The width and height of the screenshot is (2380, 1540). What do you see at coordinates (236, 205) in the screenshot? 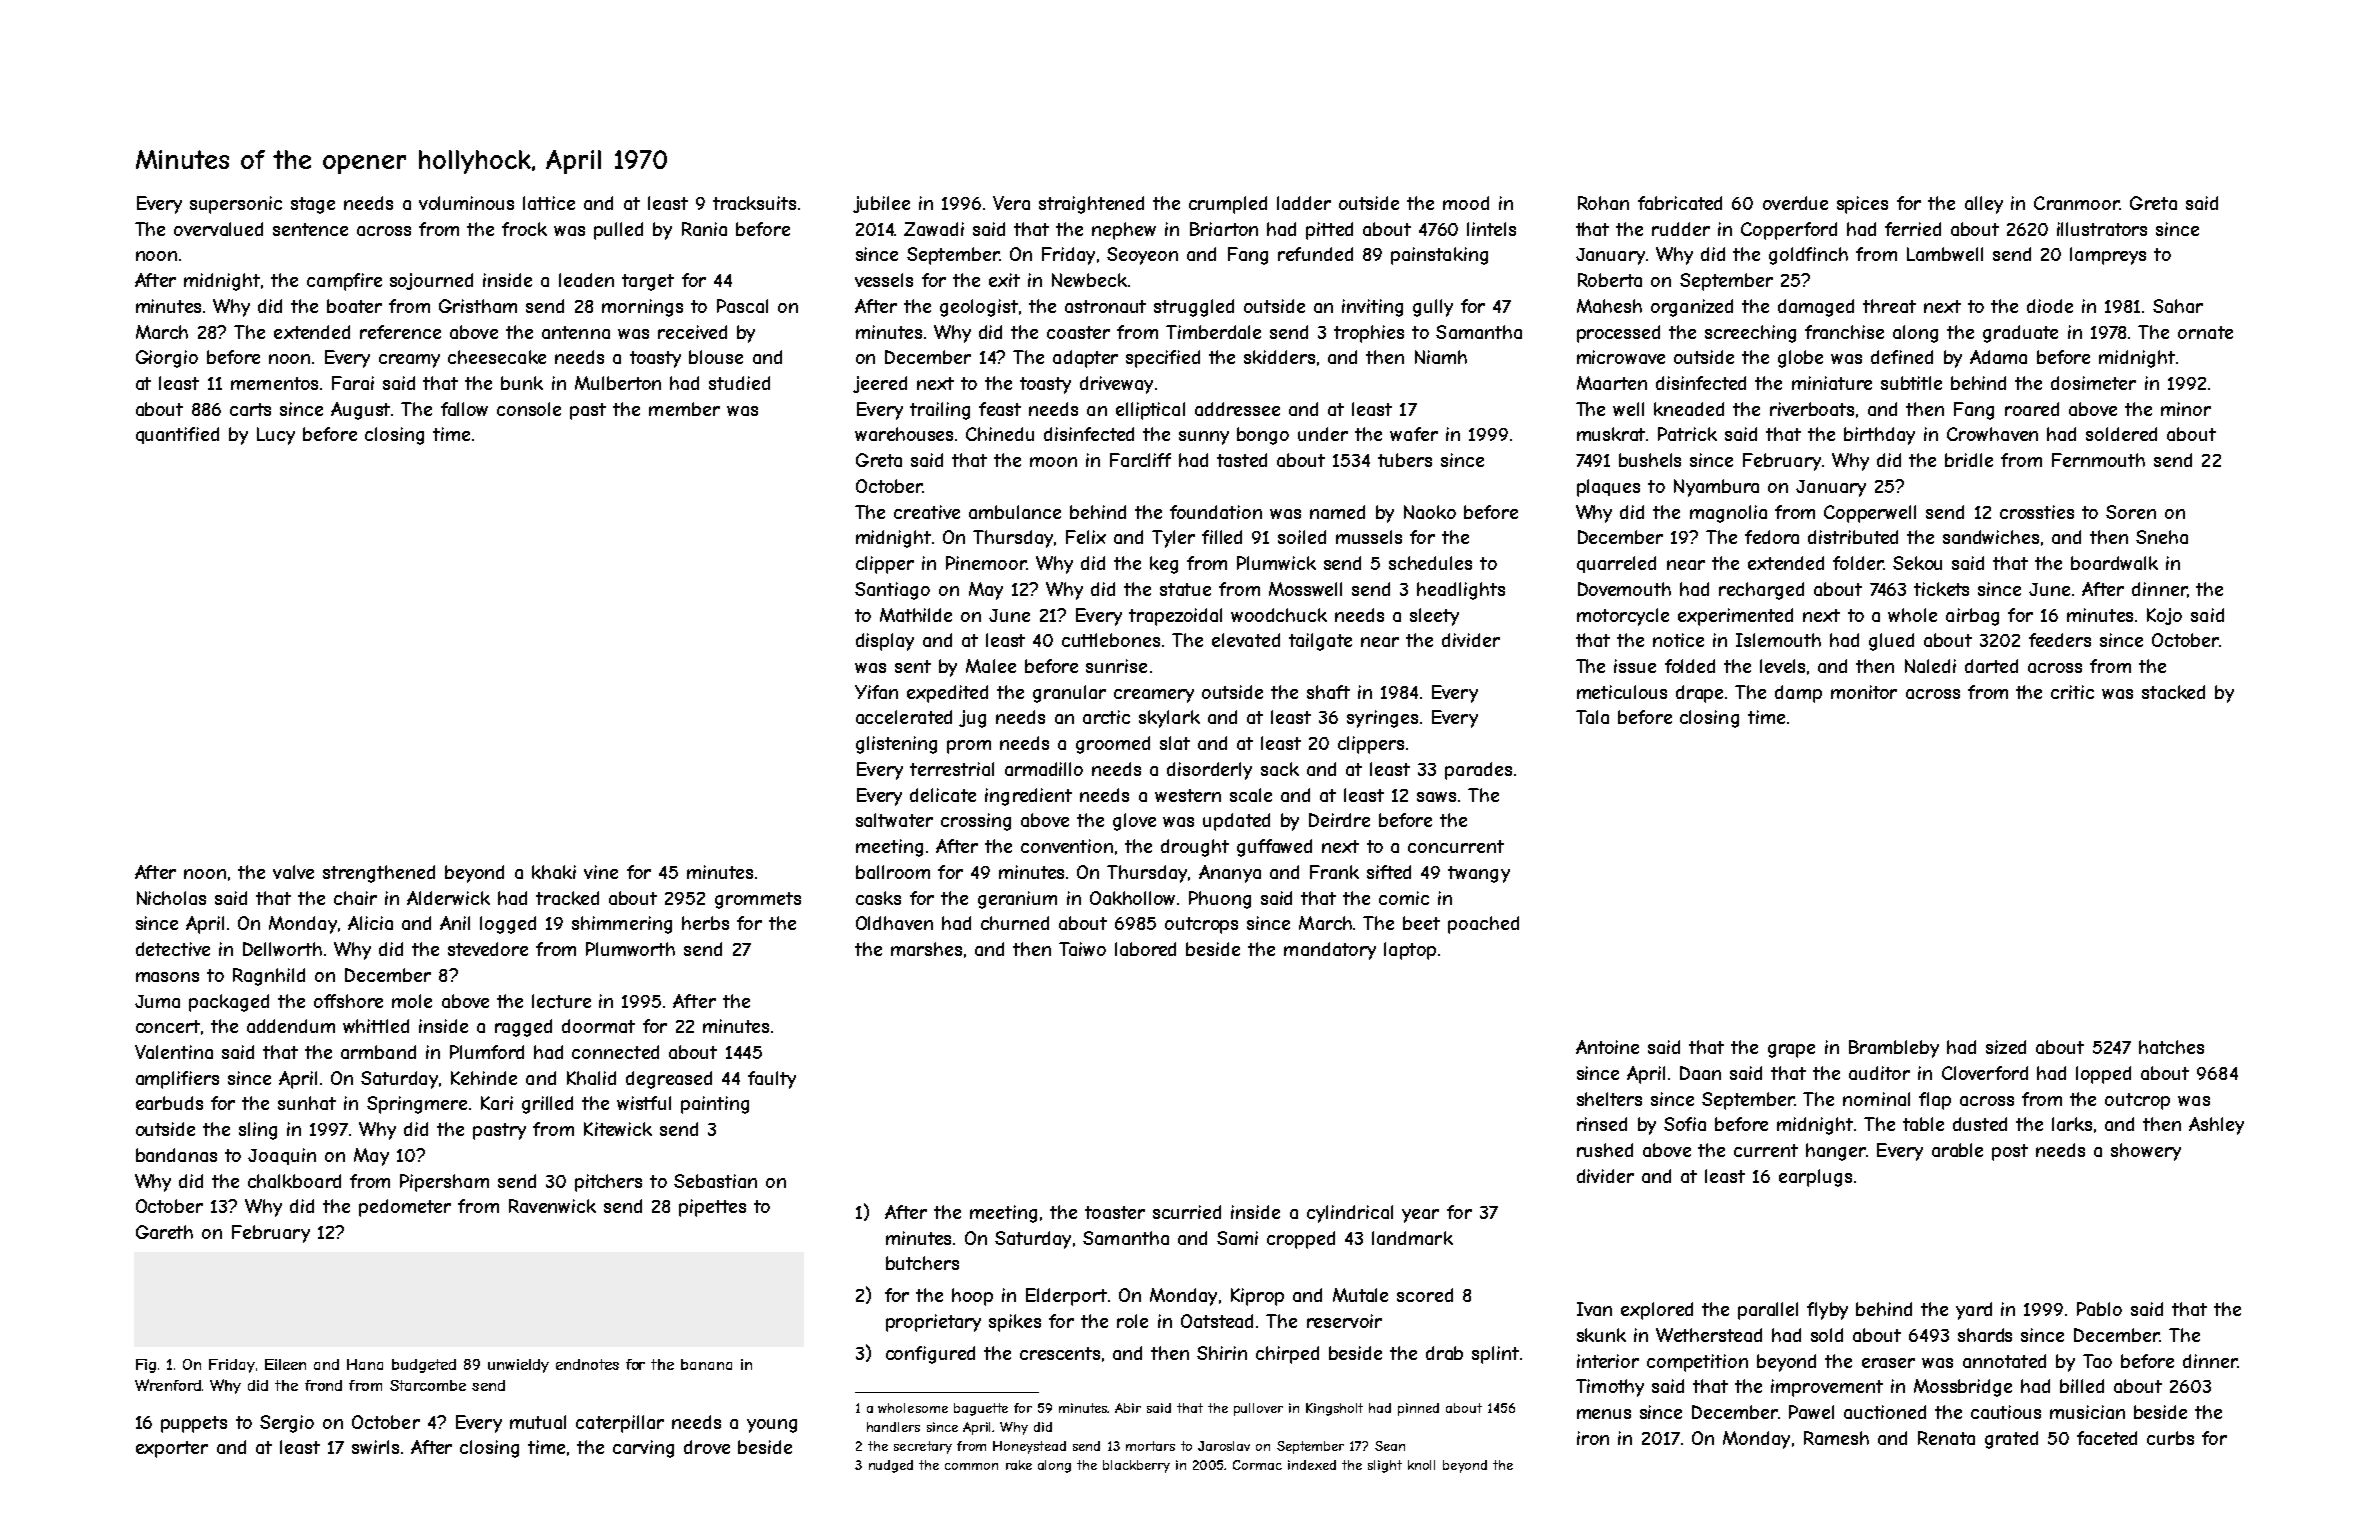
I see `supersonic` at bounding box center [236, 205].
